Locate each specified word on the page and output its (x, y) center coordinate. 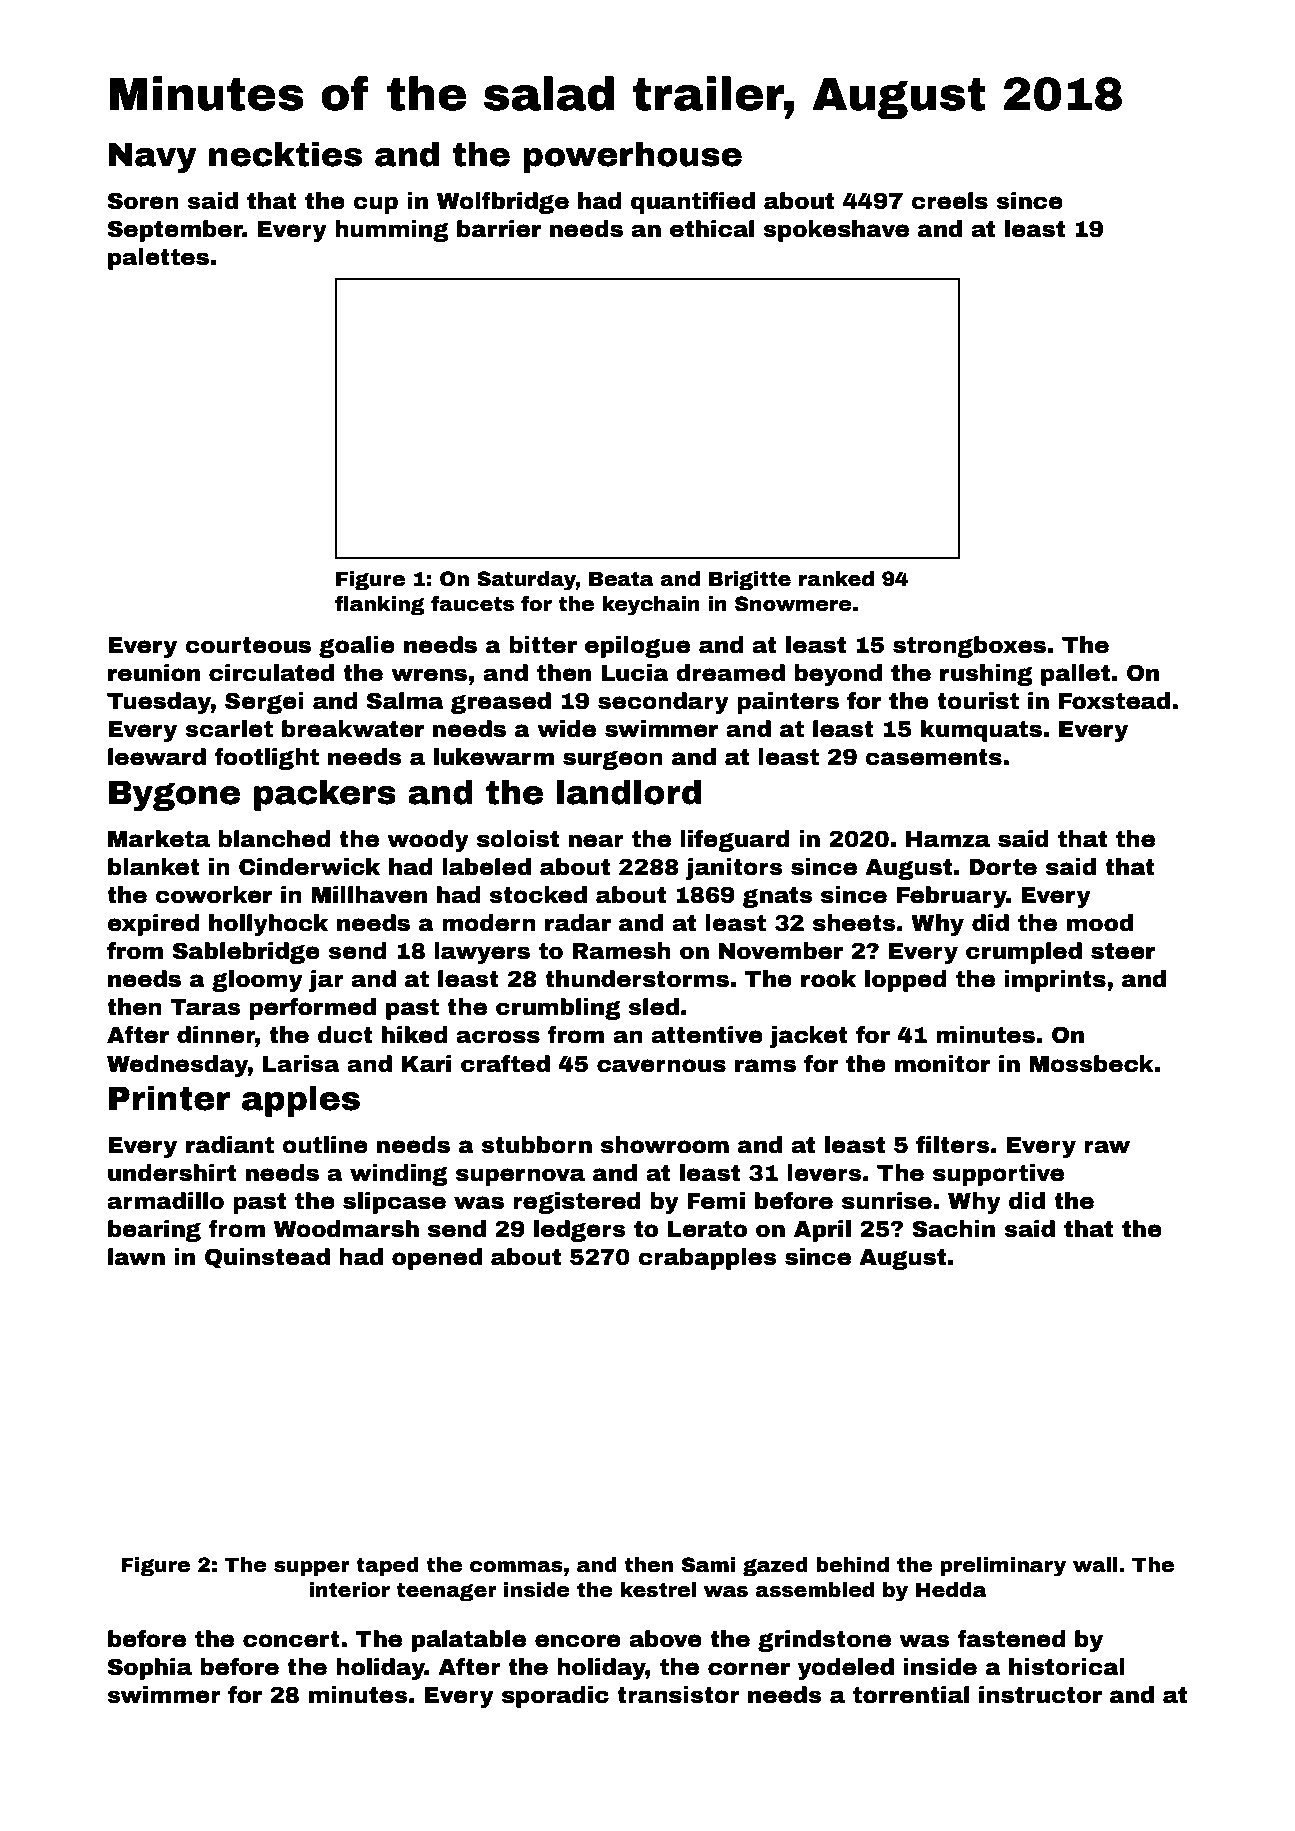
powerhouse (632, 157)
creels (949, 201)
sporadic (555, 1697)
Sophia (150, 1669)
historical (1067, 1667)
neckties (285, 154)
